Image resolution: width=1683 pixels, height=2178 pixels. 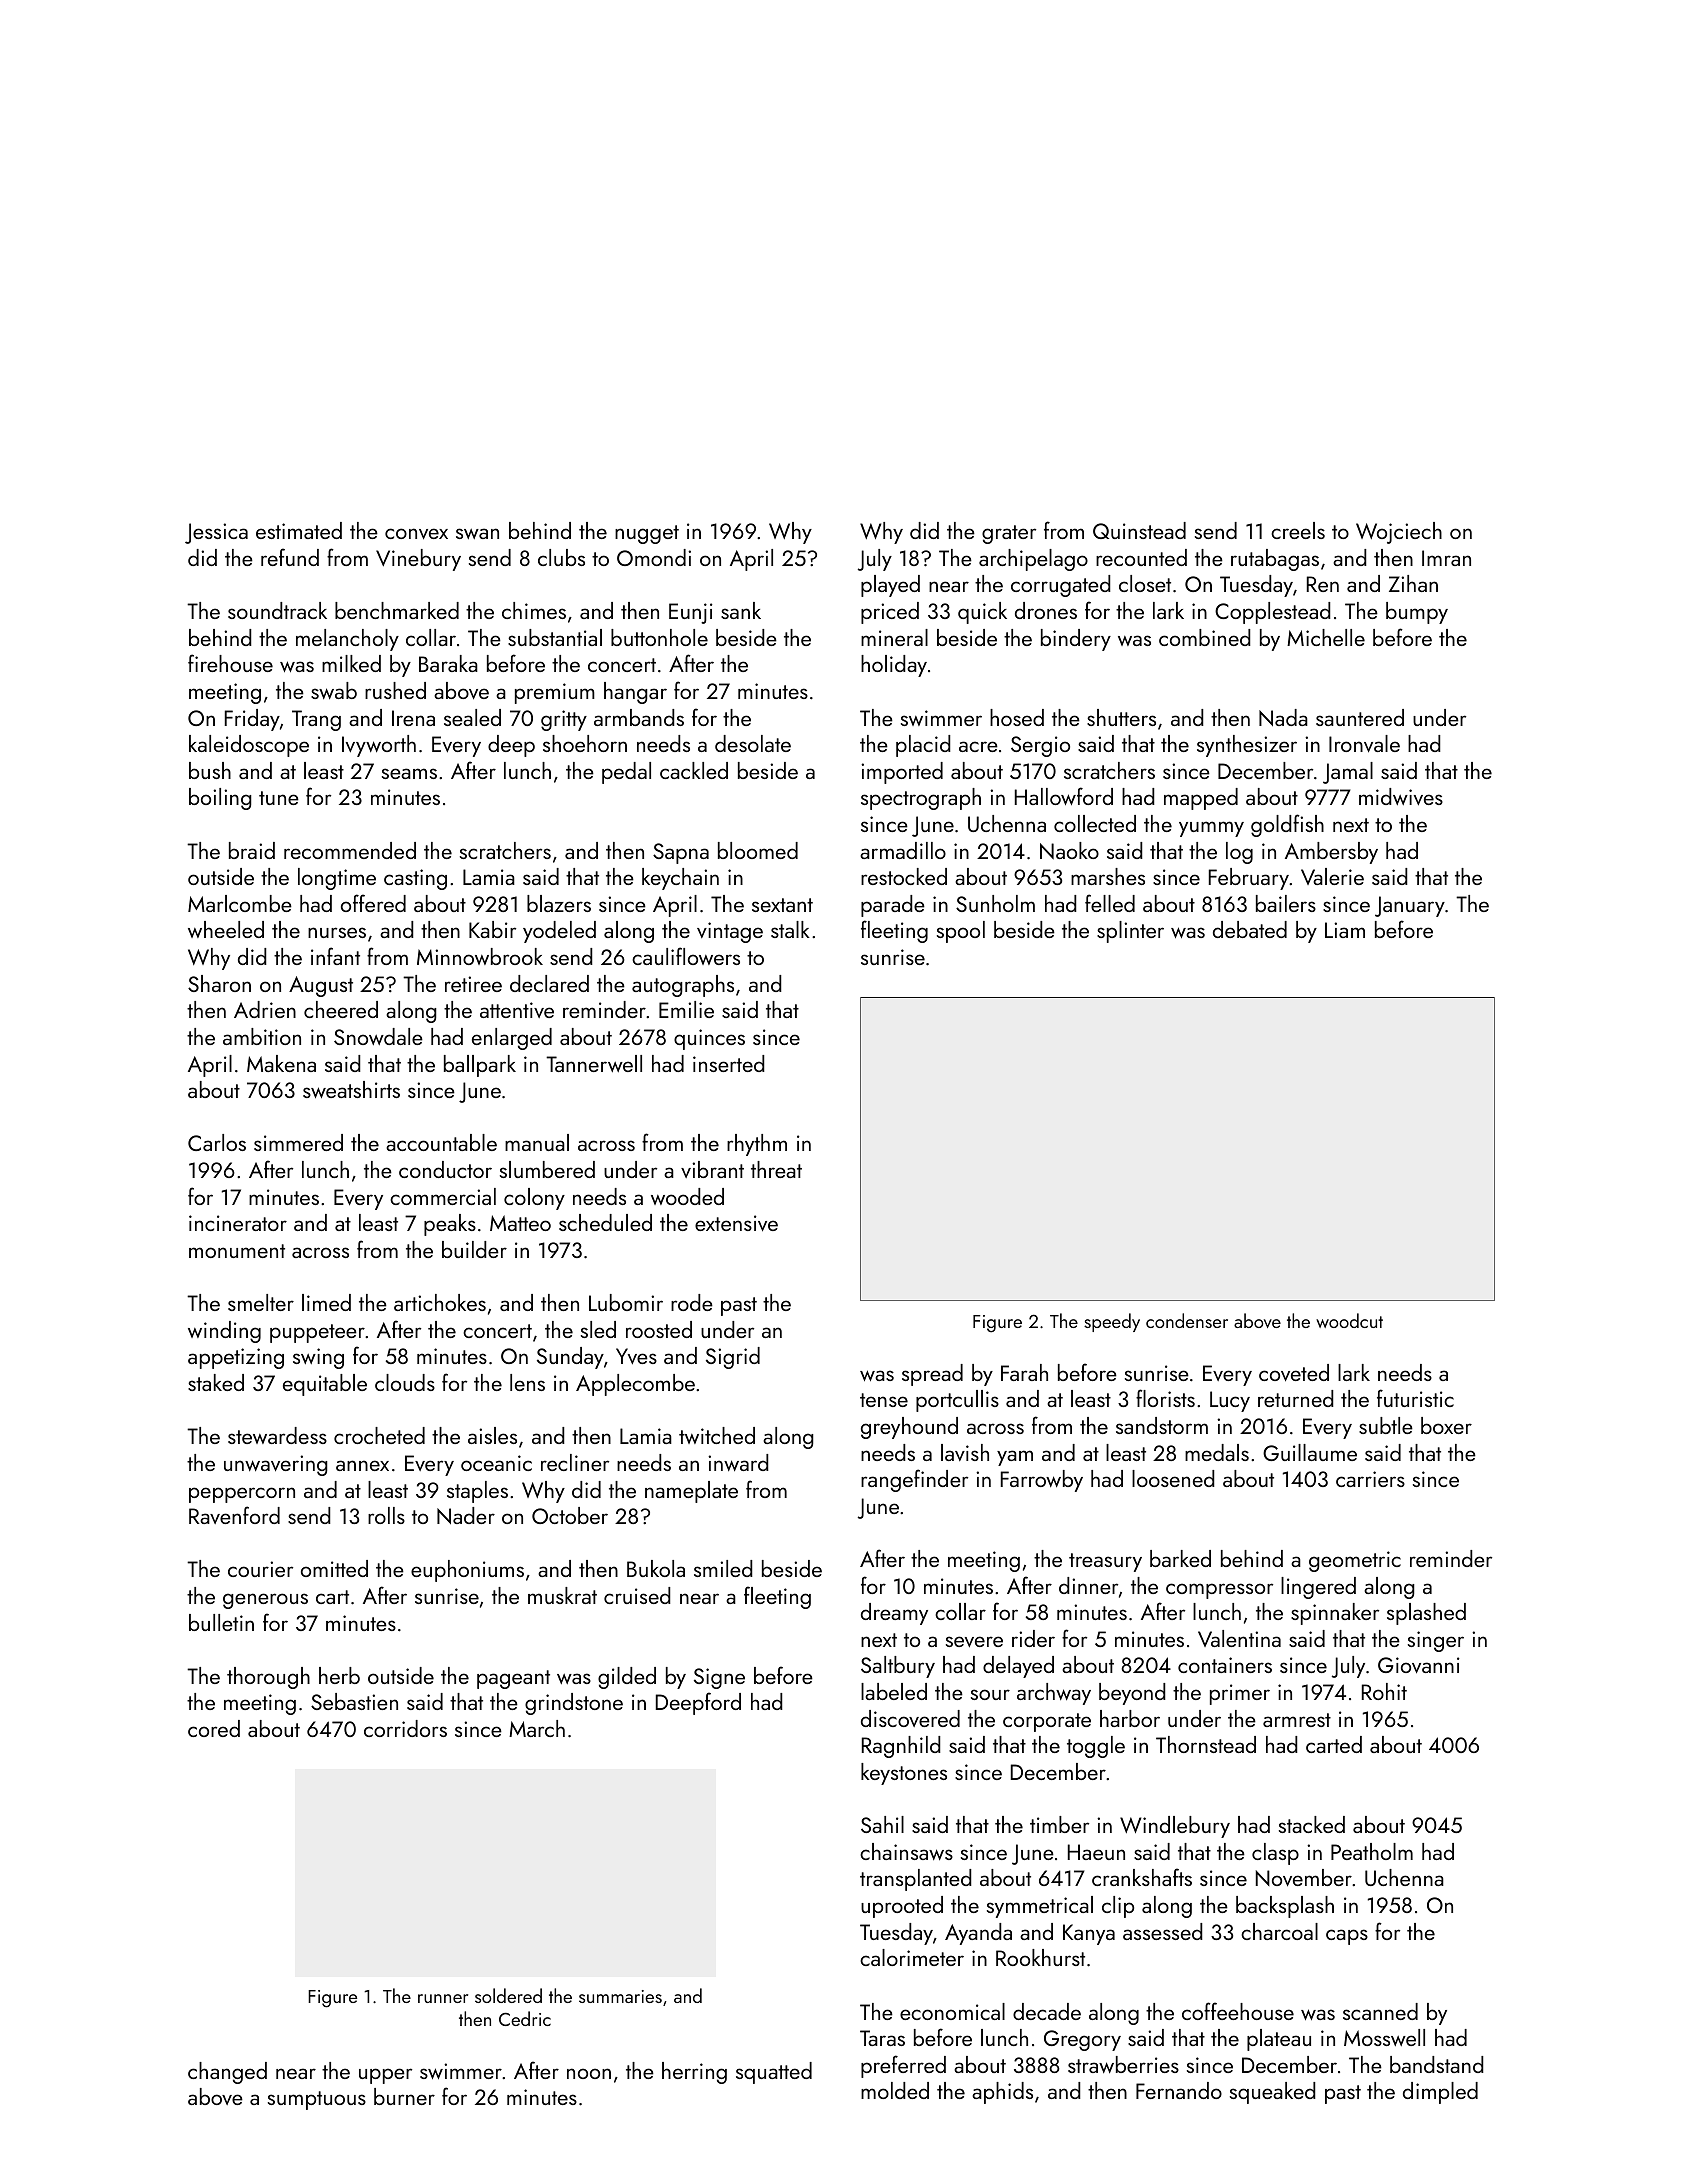 I want to click on twitched, so click(x=717, y=1435).
